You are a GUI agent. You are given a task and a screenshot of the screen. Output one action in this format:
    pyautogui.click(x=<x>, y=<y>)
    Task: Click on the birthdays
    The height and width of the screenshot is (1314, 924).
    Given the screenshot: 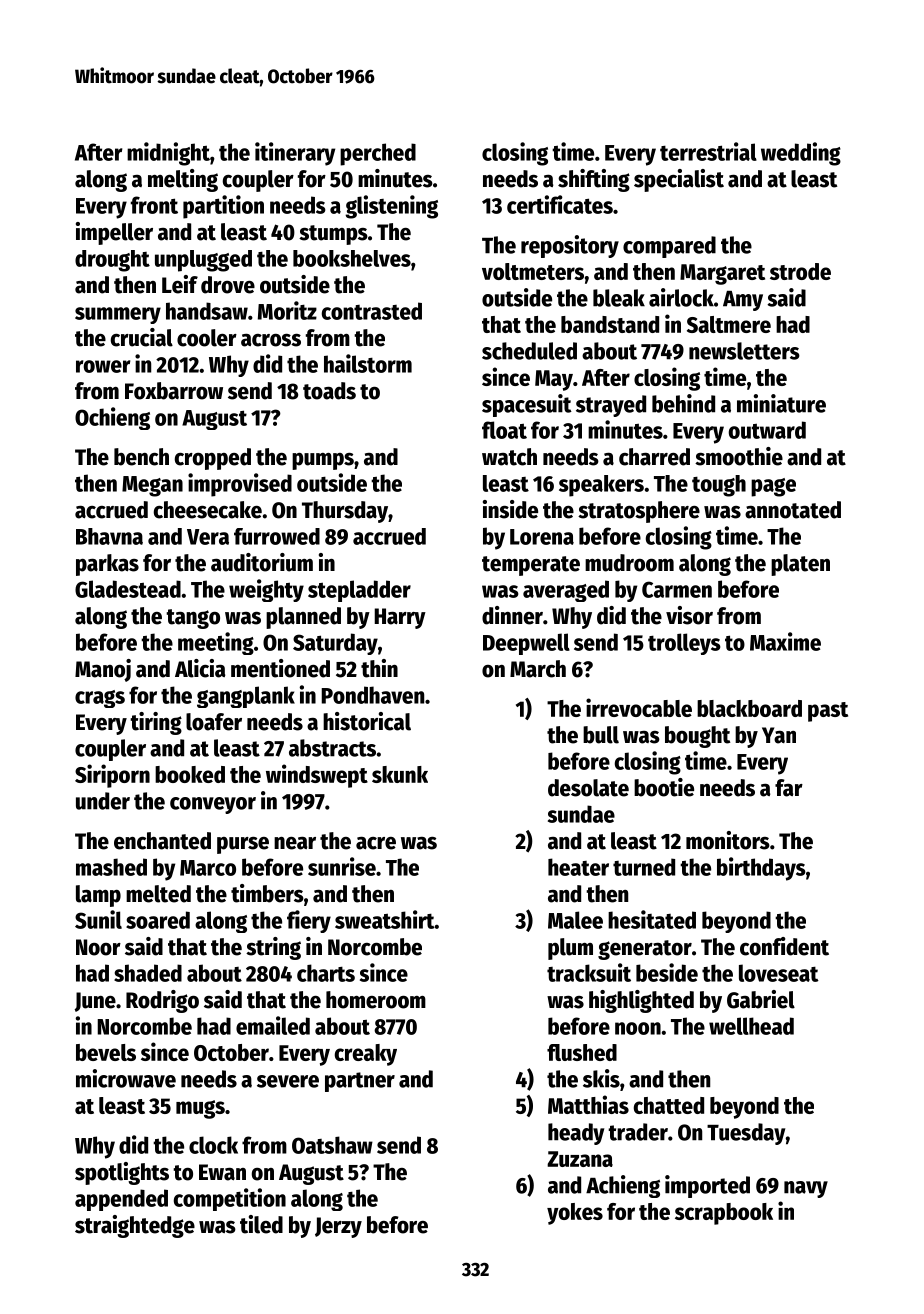 What is the action you would take?
    pyautogui.click(x=761, y=869)
